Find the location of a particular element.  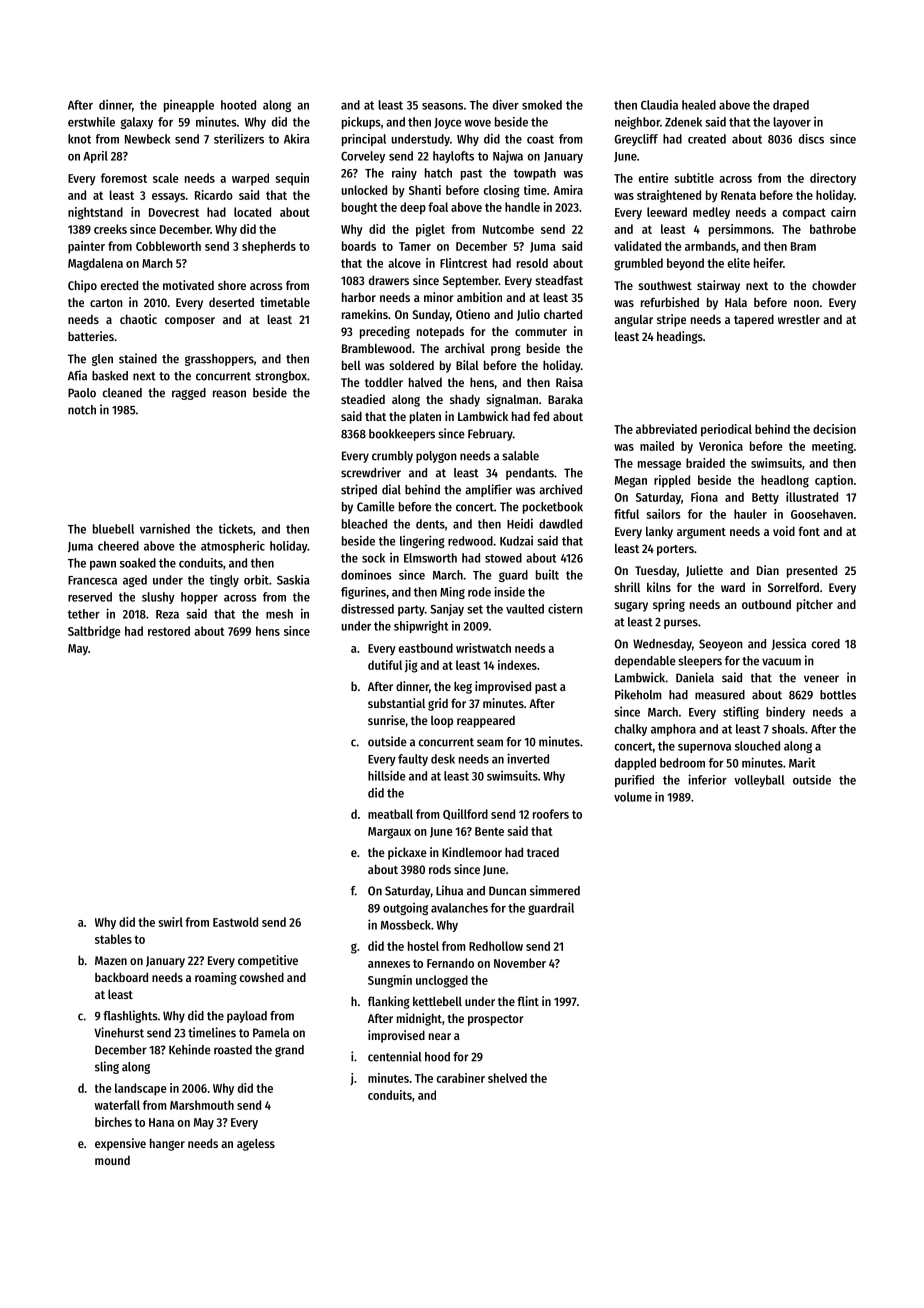

prospector is located at coordinates (496, 1020).
